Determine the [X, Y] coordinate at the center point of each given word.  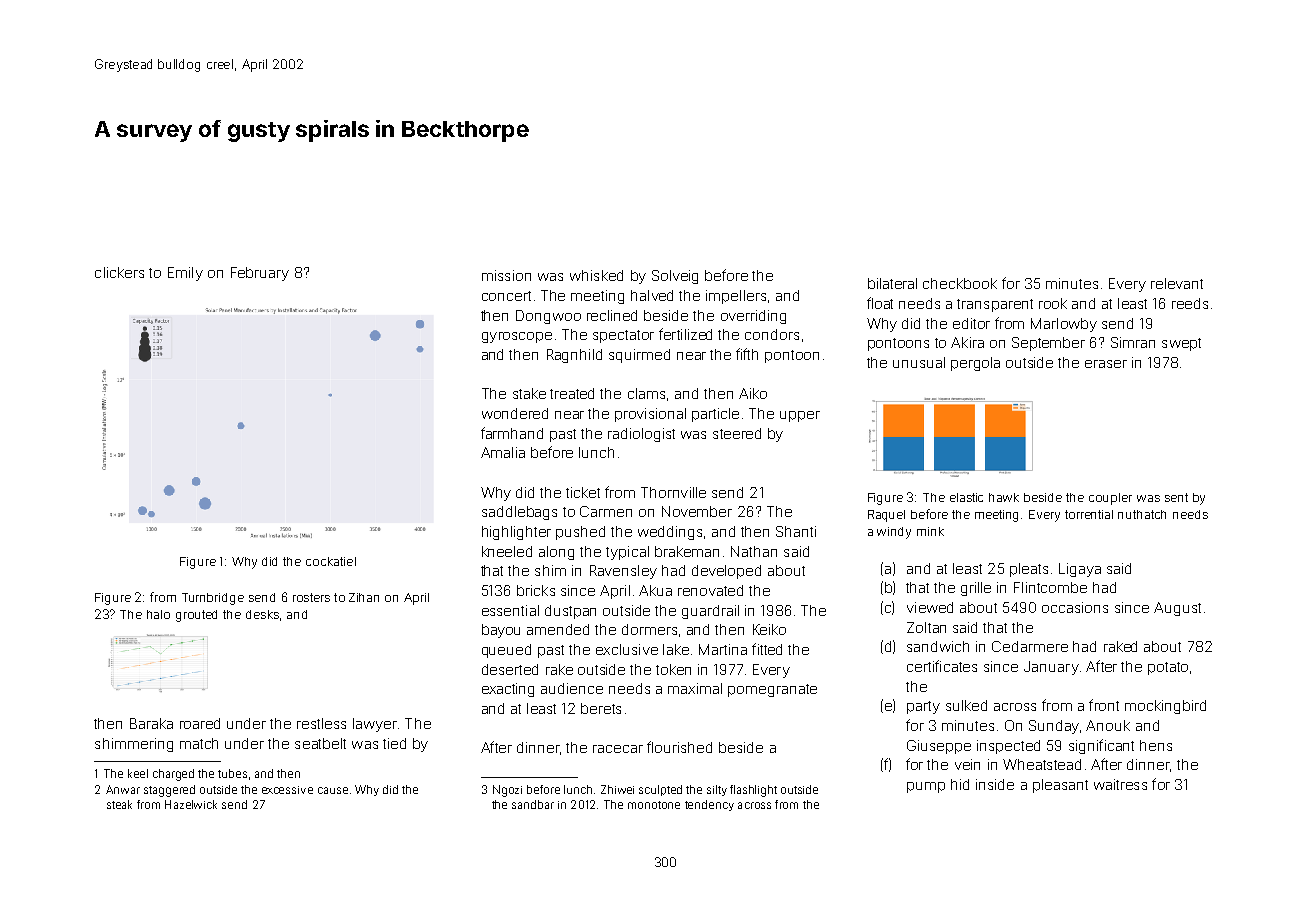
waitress [1120, 784]
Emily [185, 274]
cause [333, 790]
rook [1053, 303]
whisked [596, 275]
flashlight [753, 791]
